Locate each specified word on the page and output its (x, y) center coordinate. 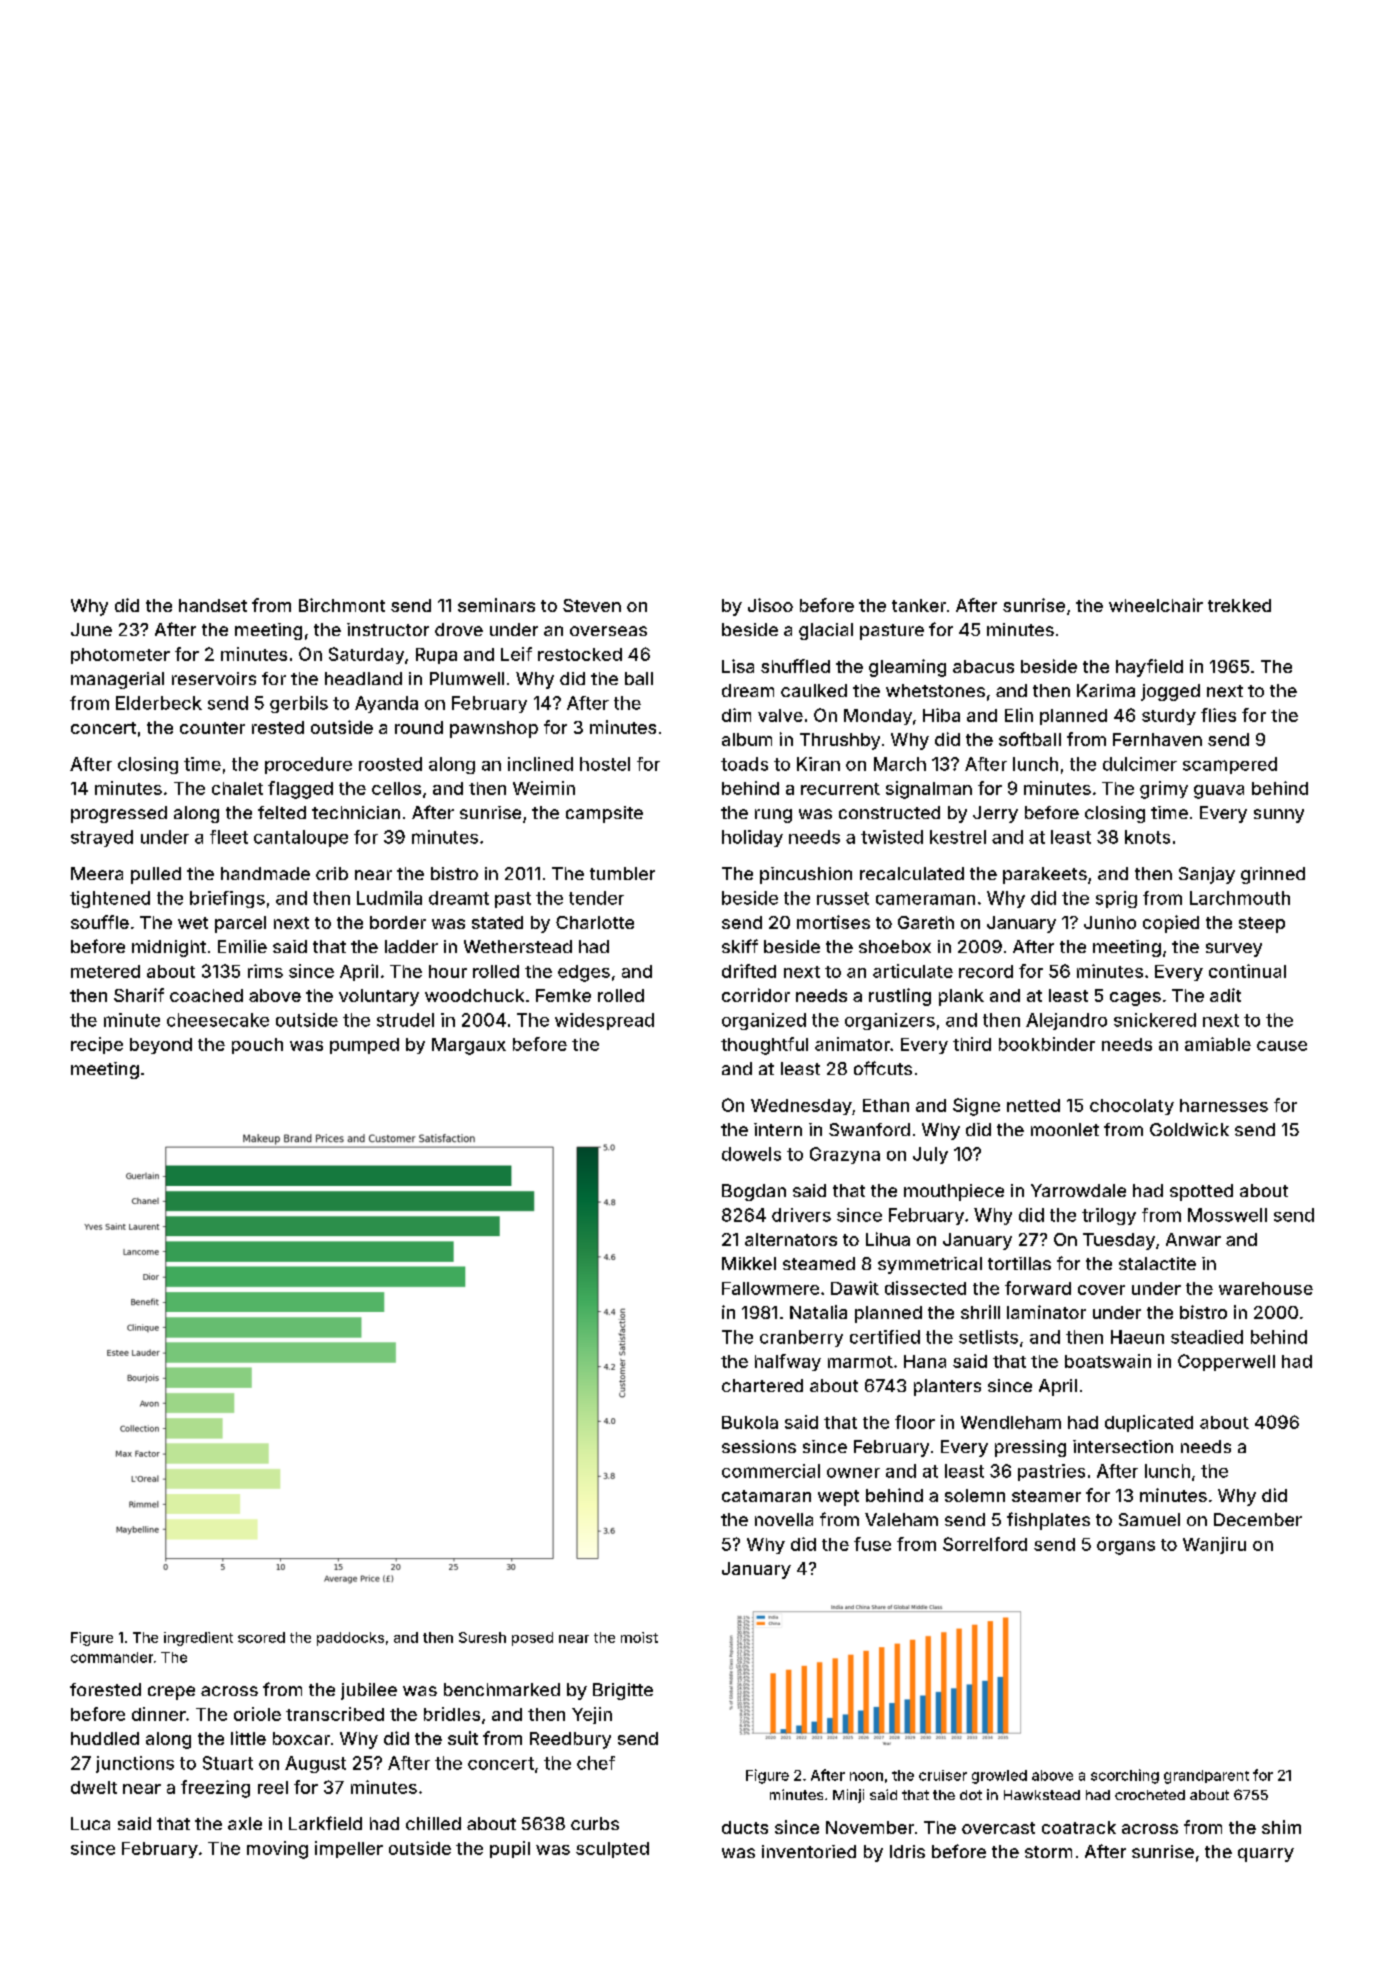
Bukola (750, 1422)
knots (1147, 837)
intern (778, 1129)
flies (1218, 715)
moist (639, 1637)
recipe (97, 1045)
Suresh (482, 1637)
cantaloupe (301, 838)
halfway (788, 1362)
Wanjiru (1214, 1545)
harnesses (1224, 1105)
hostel (605, 764)
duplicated (1149, 1423)
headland (363, 678)
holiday (752, 838)
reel (273, 1787)
